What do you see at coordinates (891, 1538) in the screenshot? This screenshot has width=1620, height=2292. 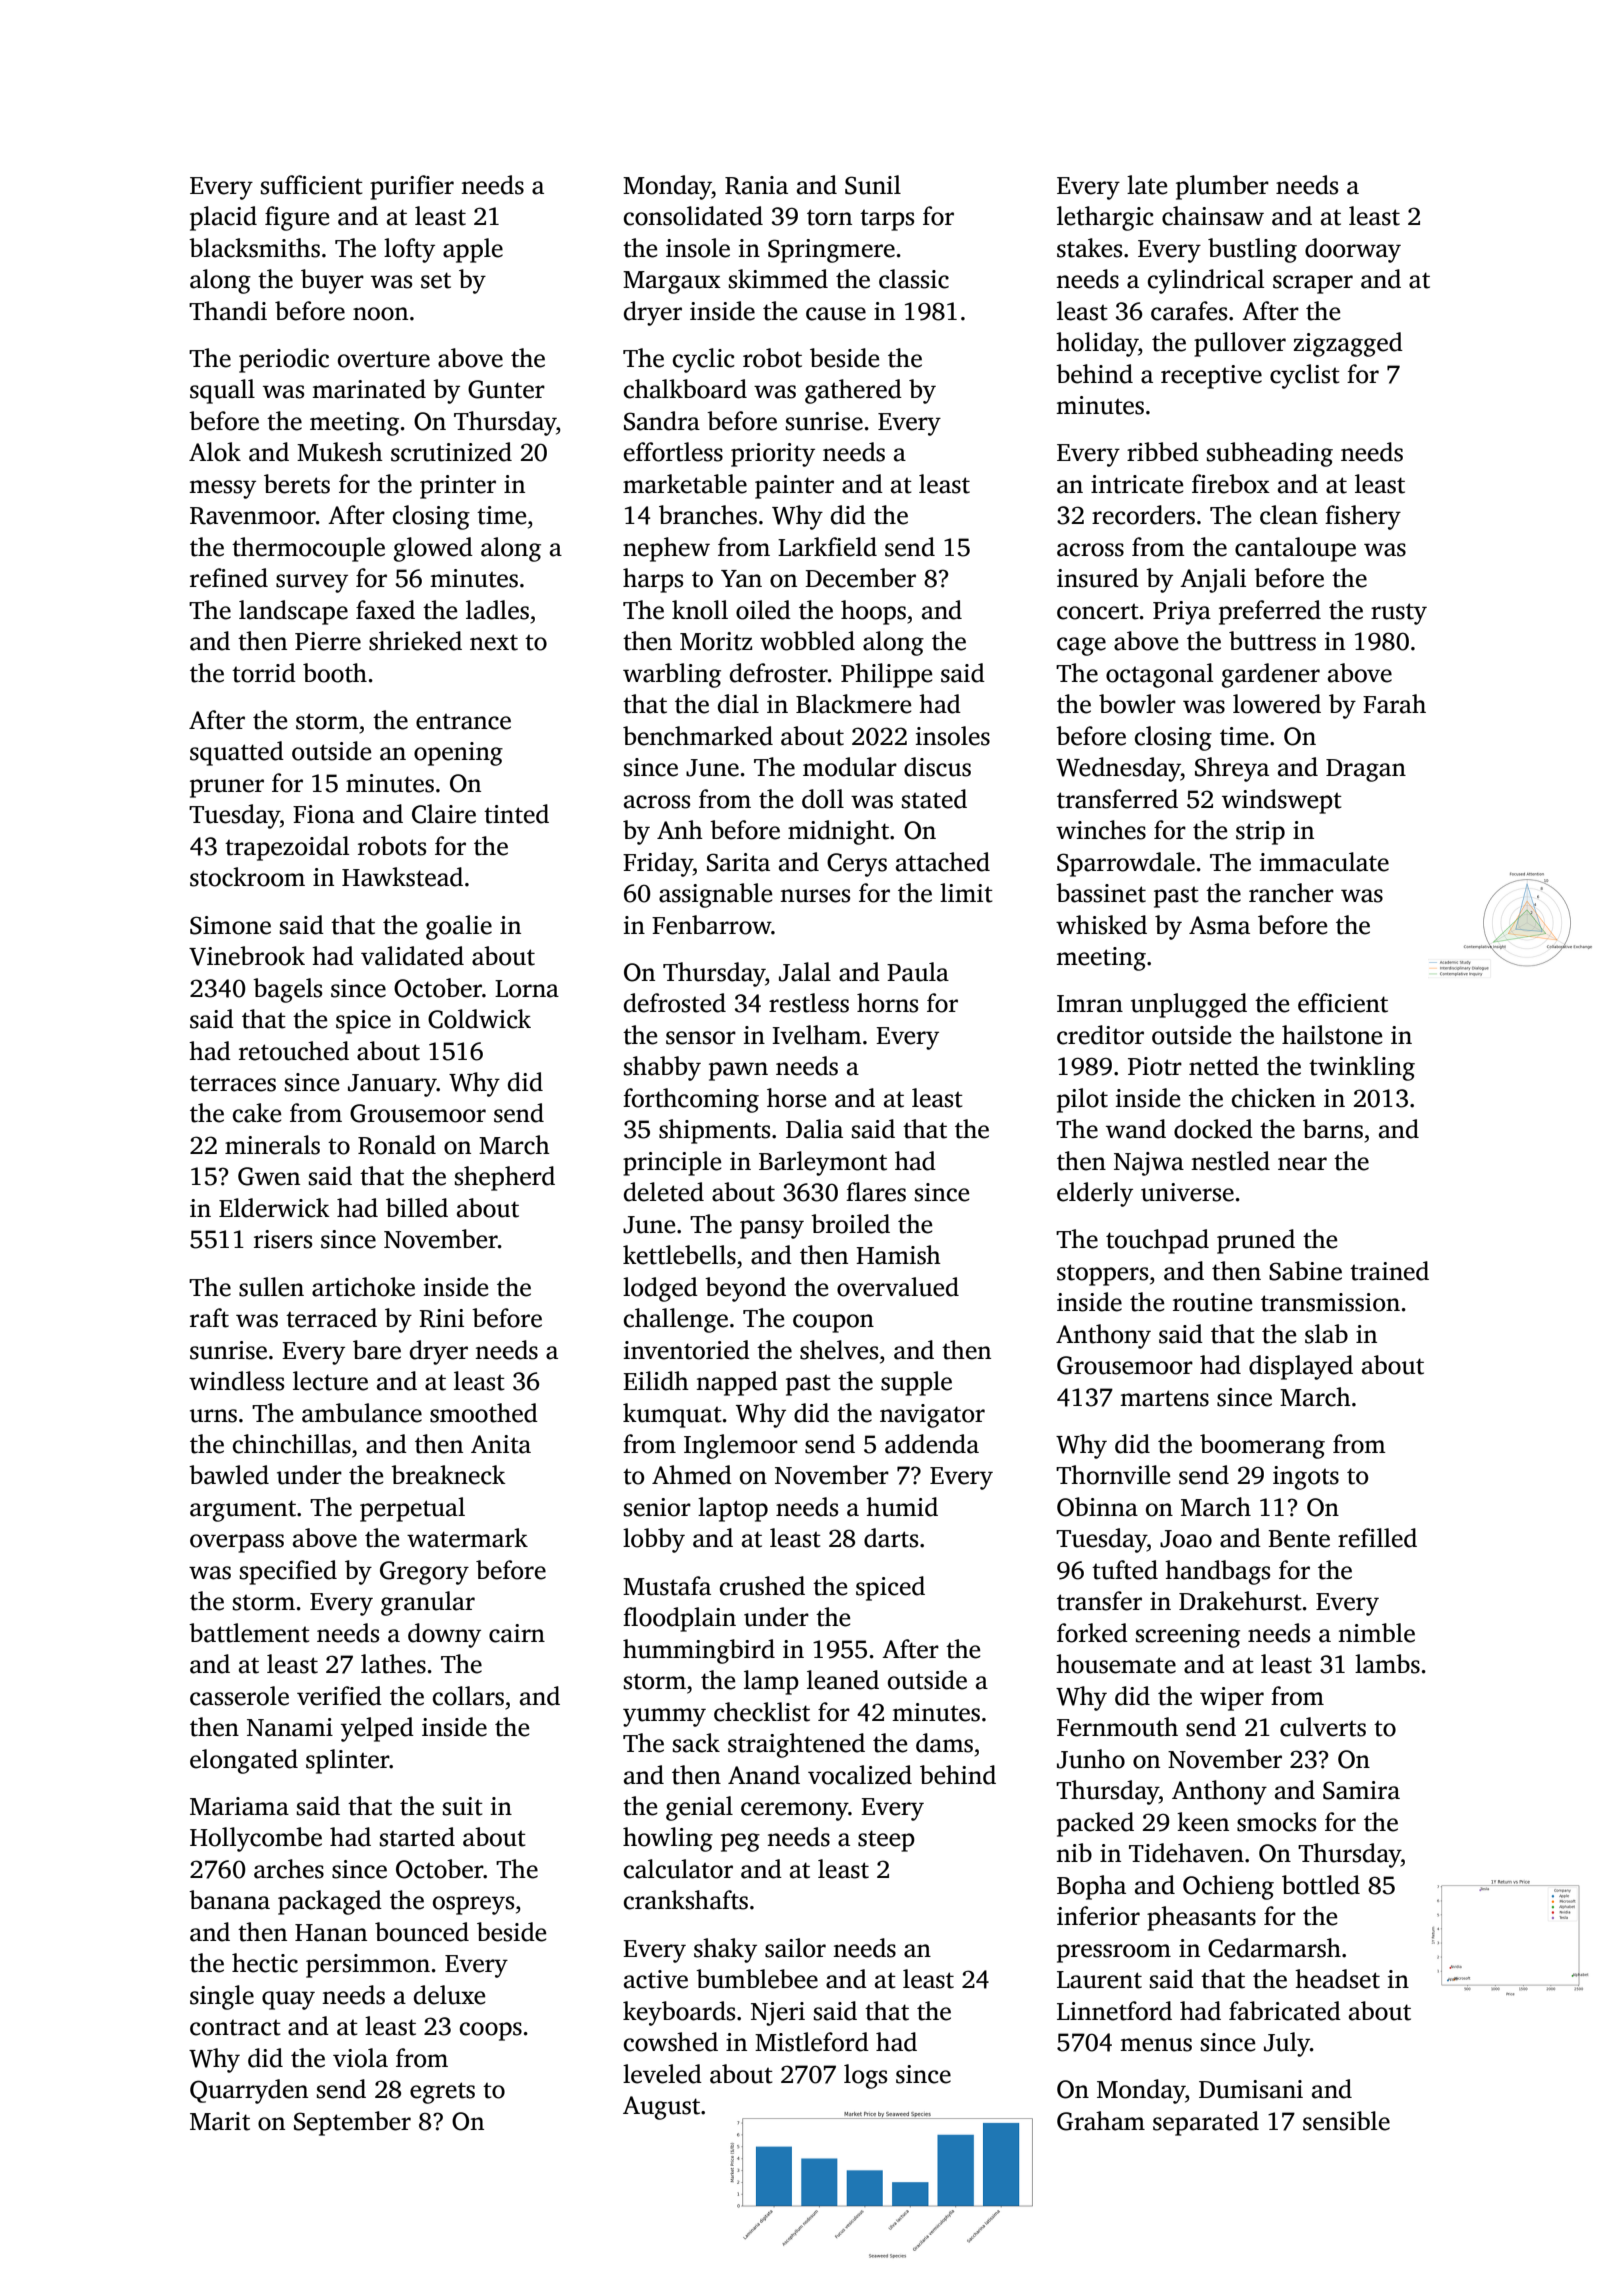 I see `darts` at bounding box center [891, 1538].
